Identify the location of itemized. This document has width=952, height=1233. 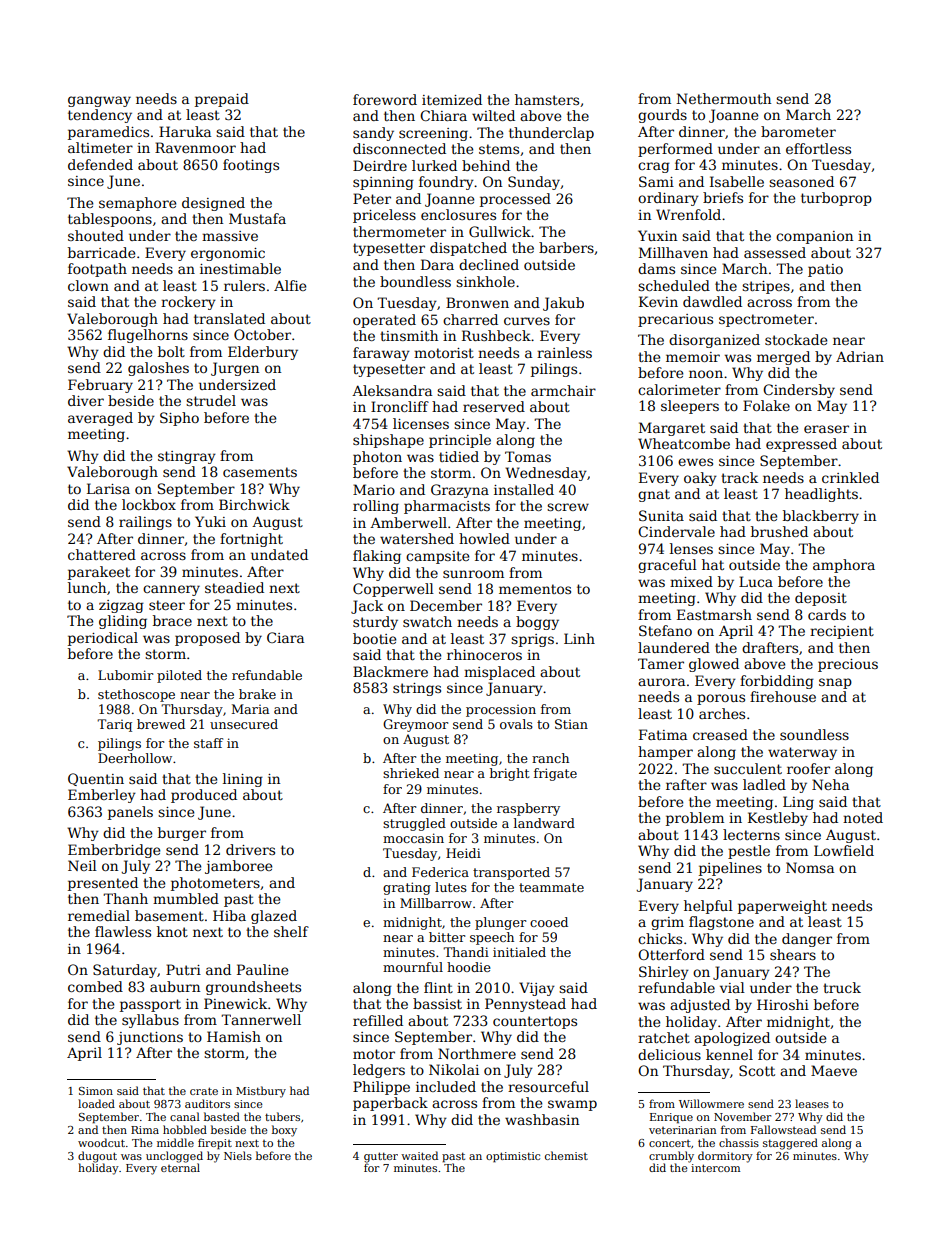
(452, 99).
